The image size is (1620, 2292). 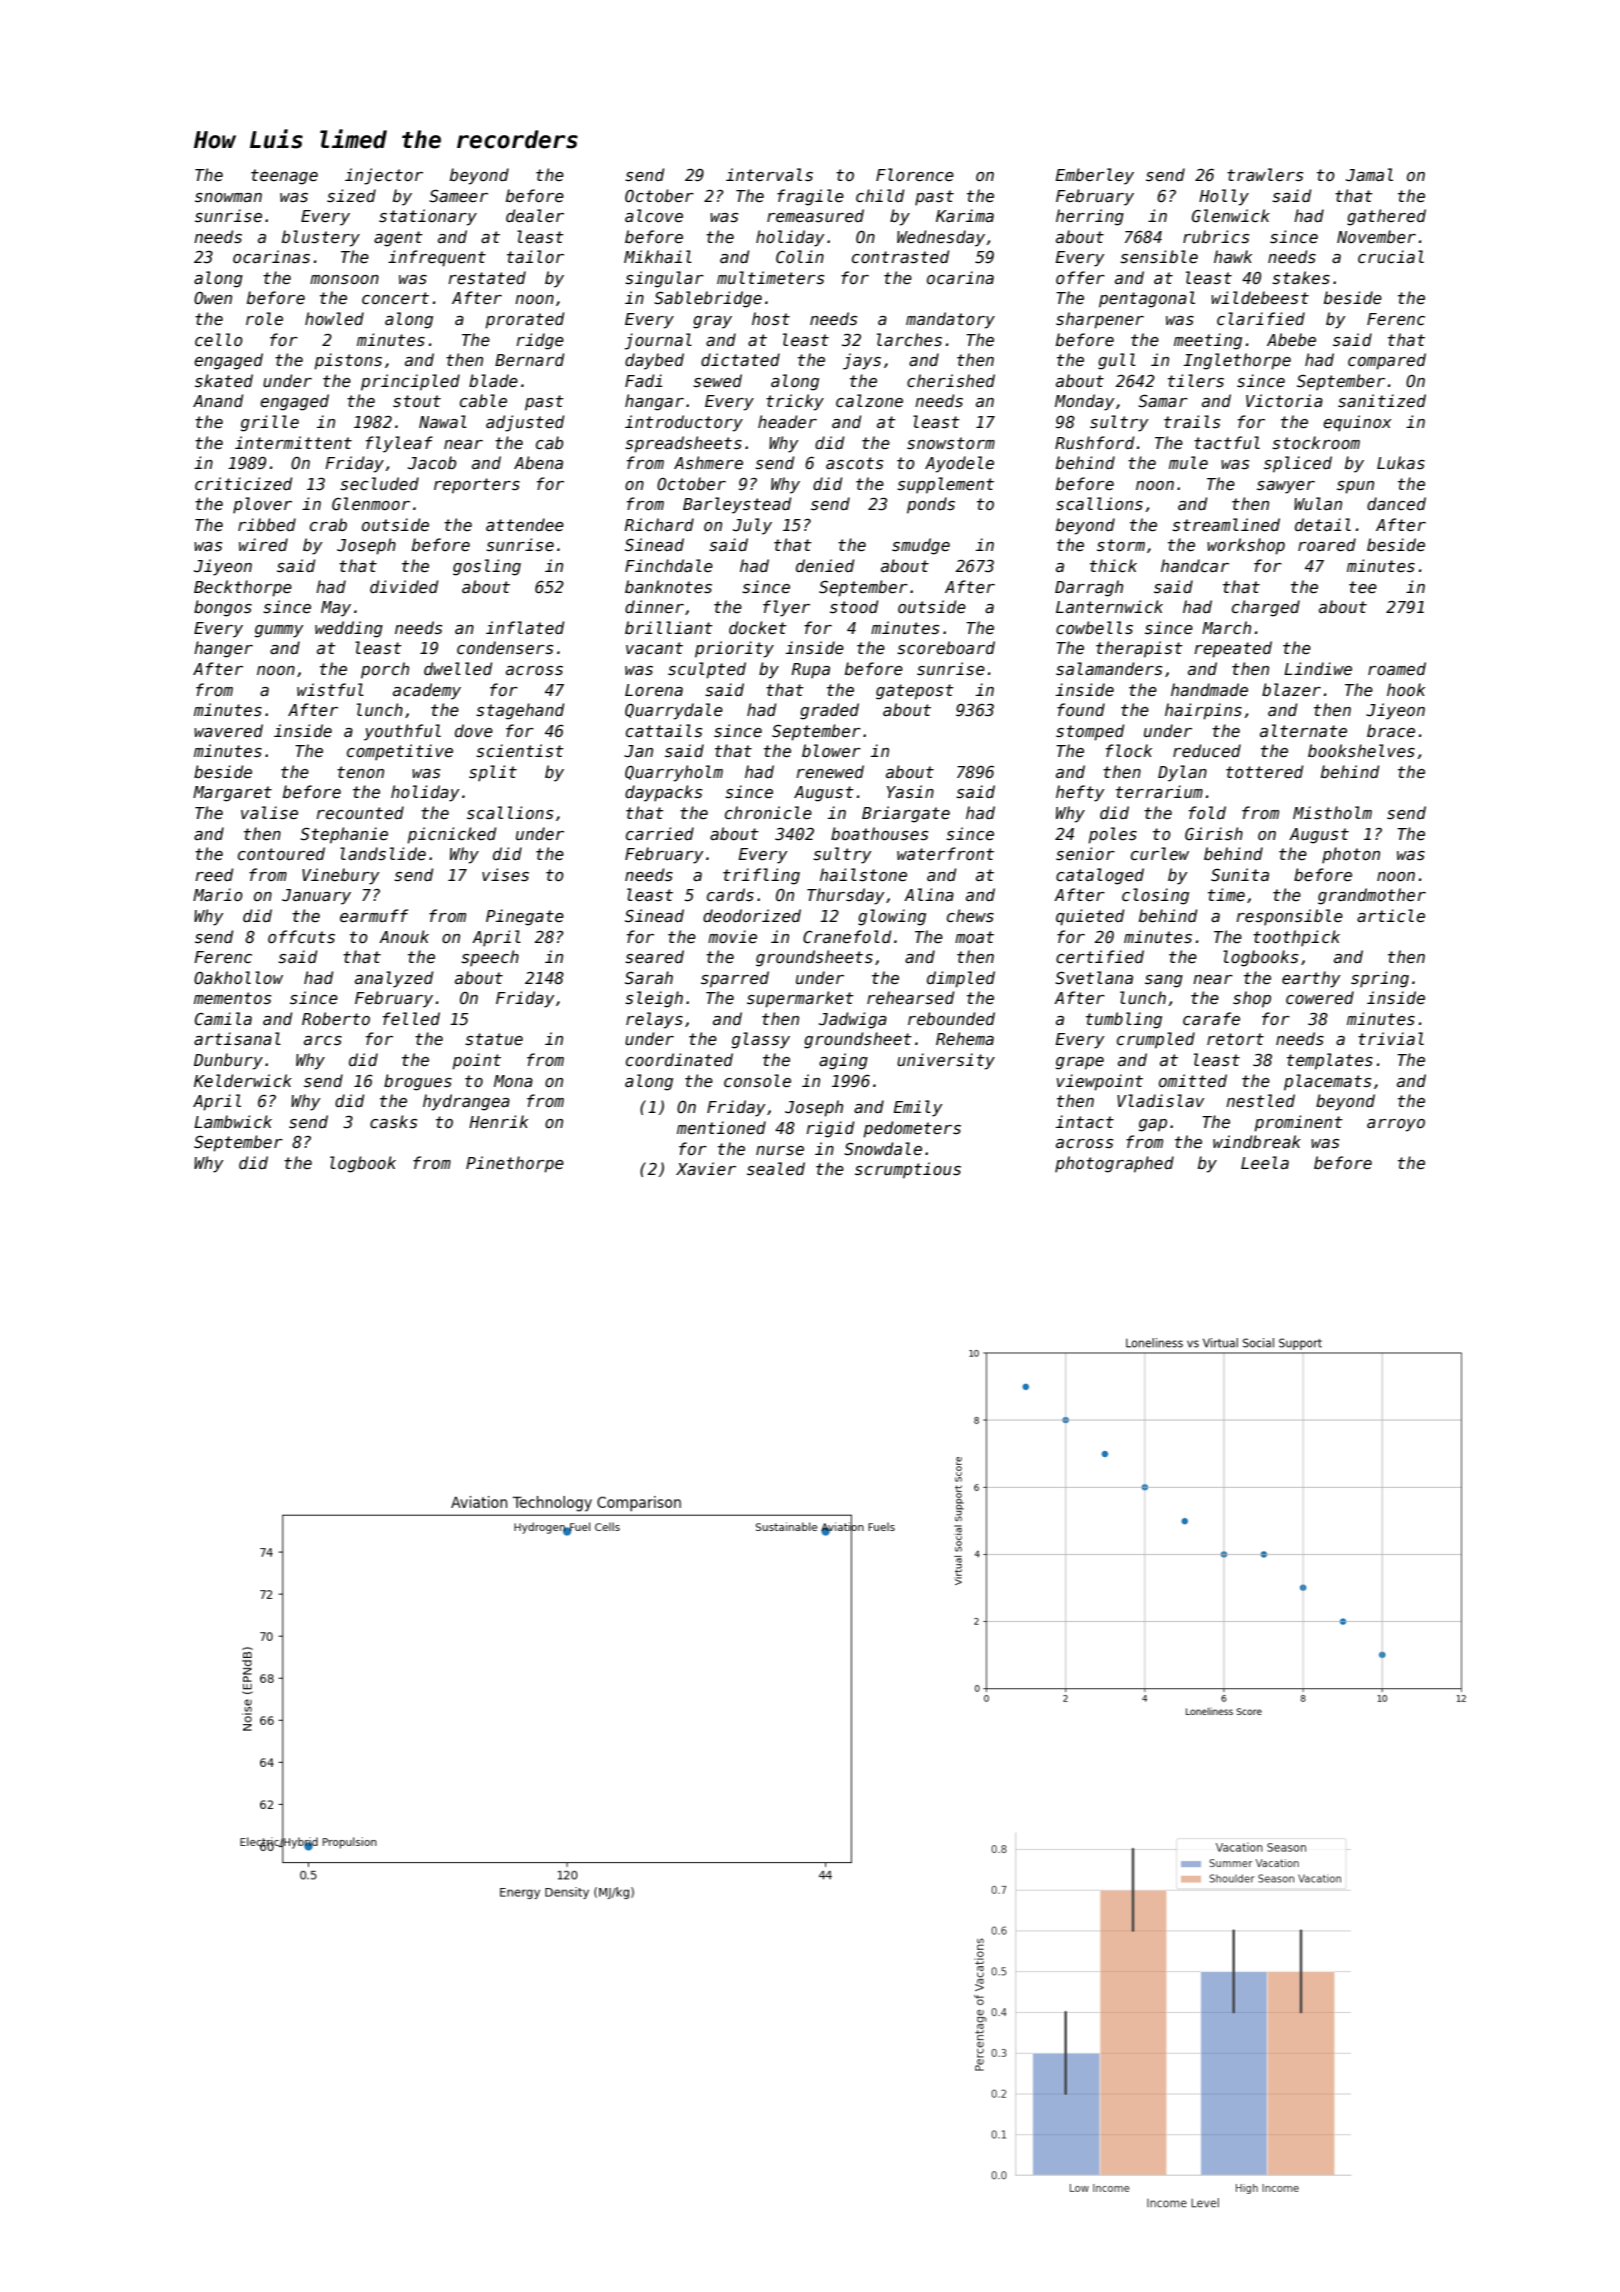 I want to click on Jamal, so click(x=1369, y=174).
